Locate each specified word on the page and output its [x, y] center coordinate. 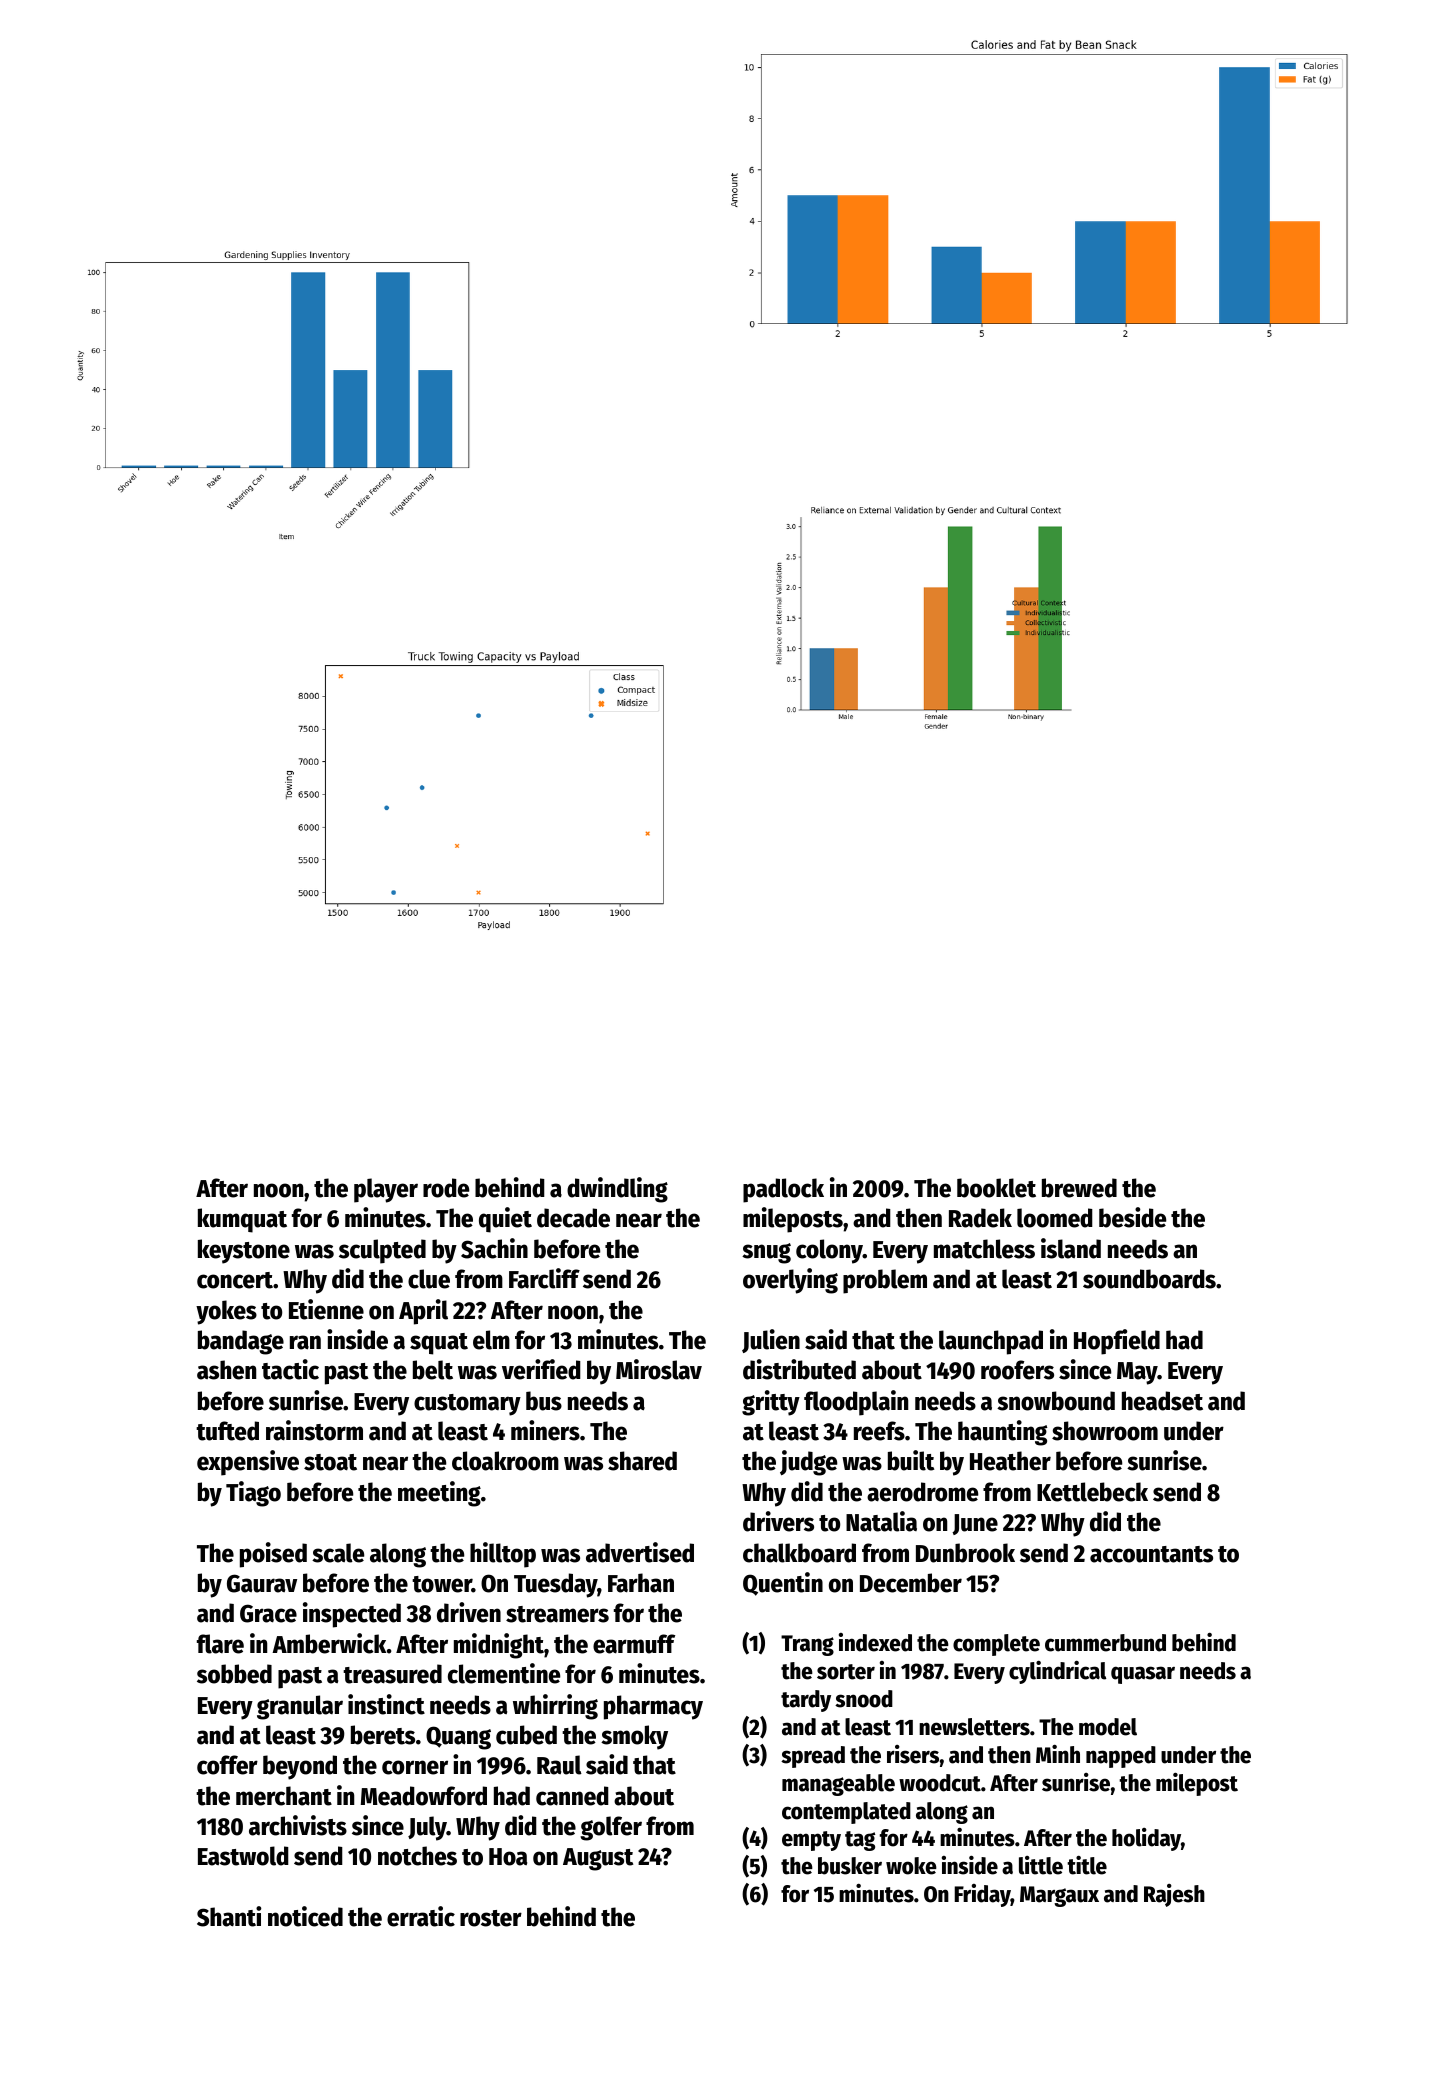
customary [467, 1405]
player [386, 1190]
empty [811, 1841]
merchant [284, 1796]
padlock [783, 1190]
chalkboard [799, 1553]
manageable [838, 1785]
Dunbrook [965, 1553]
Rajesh [1174, 1895]
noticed [305, 1916]
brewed [1079, 1188]
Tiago [253, 1494]
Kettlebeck [1092, 1492]
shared [642, 1461]
